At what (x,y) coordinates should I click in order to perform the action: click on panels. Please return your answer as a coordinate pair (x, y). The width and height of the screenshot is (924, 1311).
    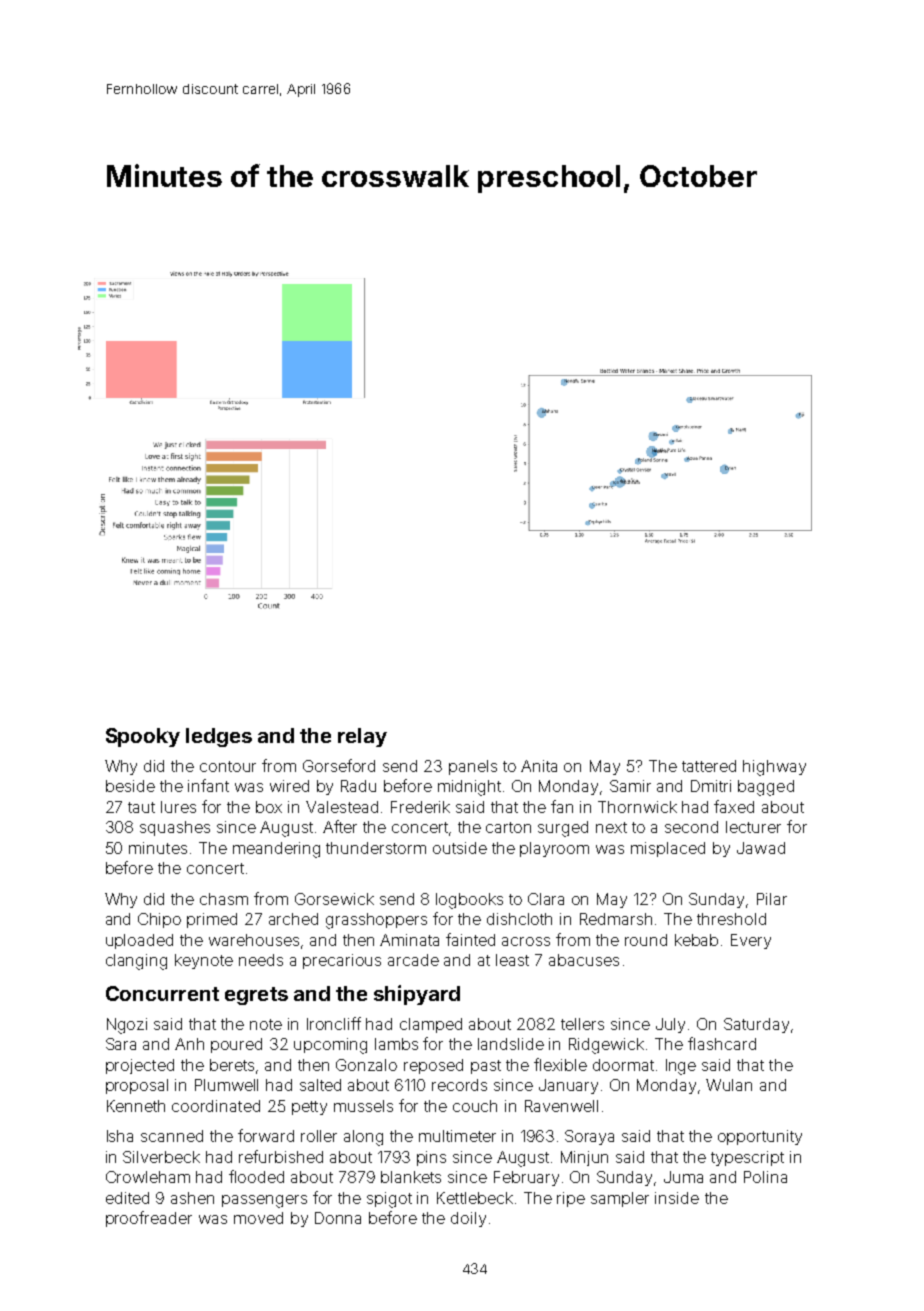
    Looking at the image, I should click on (473, 767).
